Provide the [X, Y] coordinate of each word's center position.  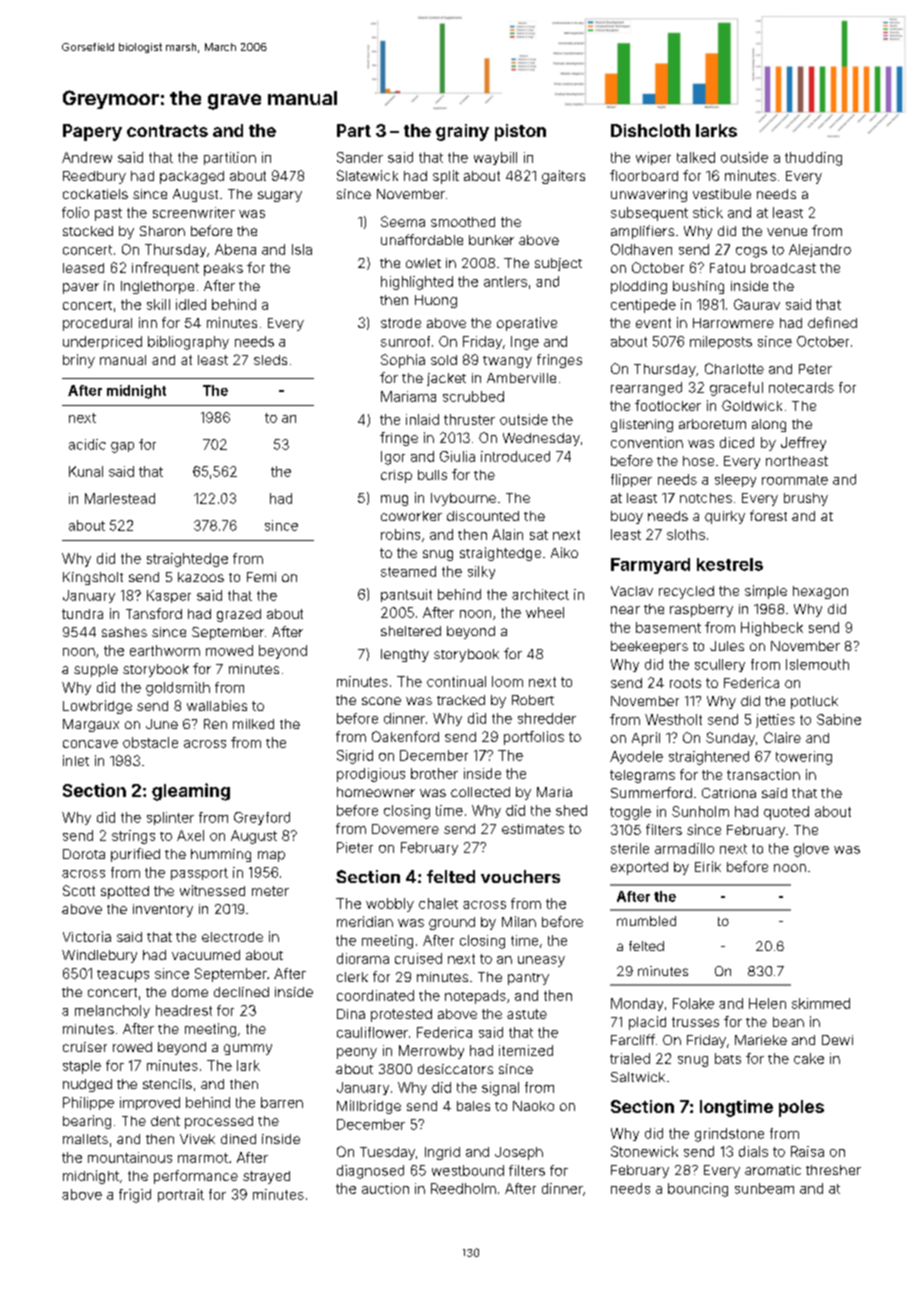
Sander [360, 157]
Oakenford [405, 736]
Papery [92, 132]
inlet [76, 760]
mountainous [130, 1157]
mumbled [646, 921]
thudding [813, 159]
